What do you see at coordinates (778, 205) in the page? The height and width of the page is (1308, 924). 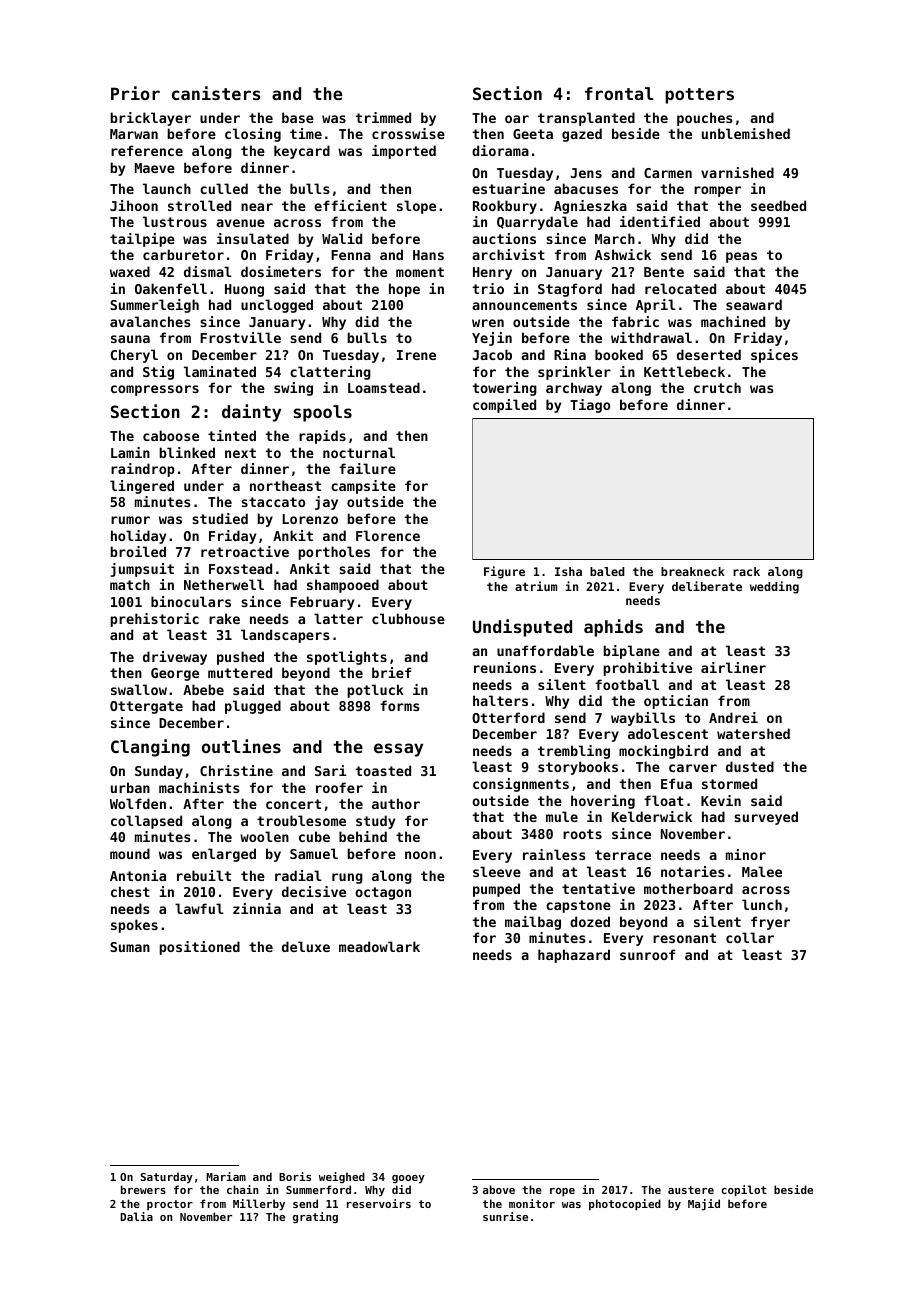 I see `seedbed` at bounding box center [778, 205].
